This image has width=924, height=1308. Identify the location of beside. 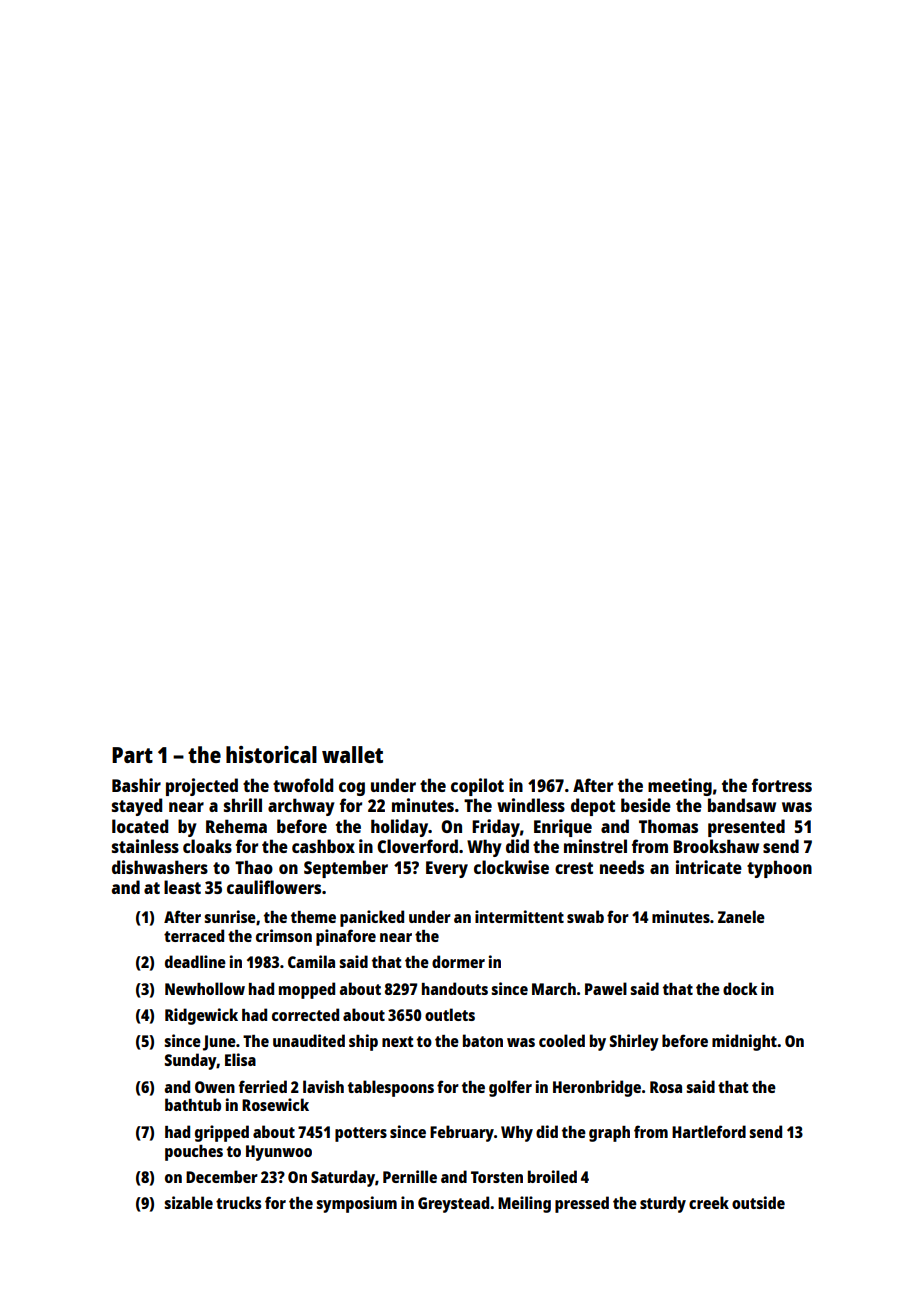
(646, 805).
